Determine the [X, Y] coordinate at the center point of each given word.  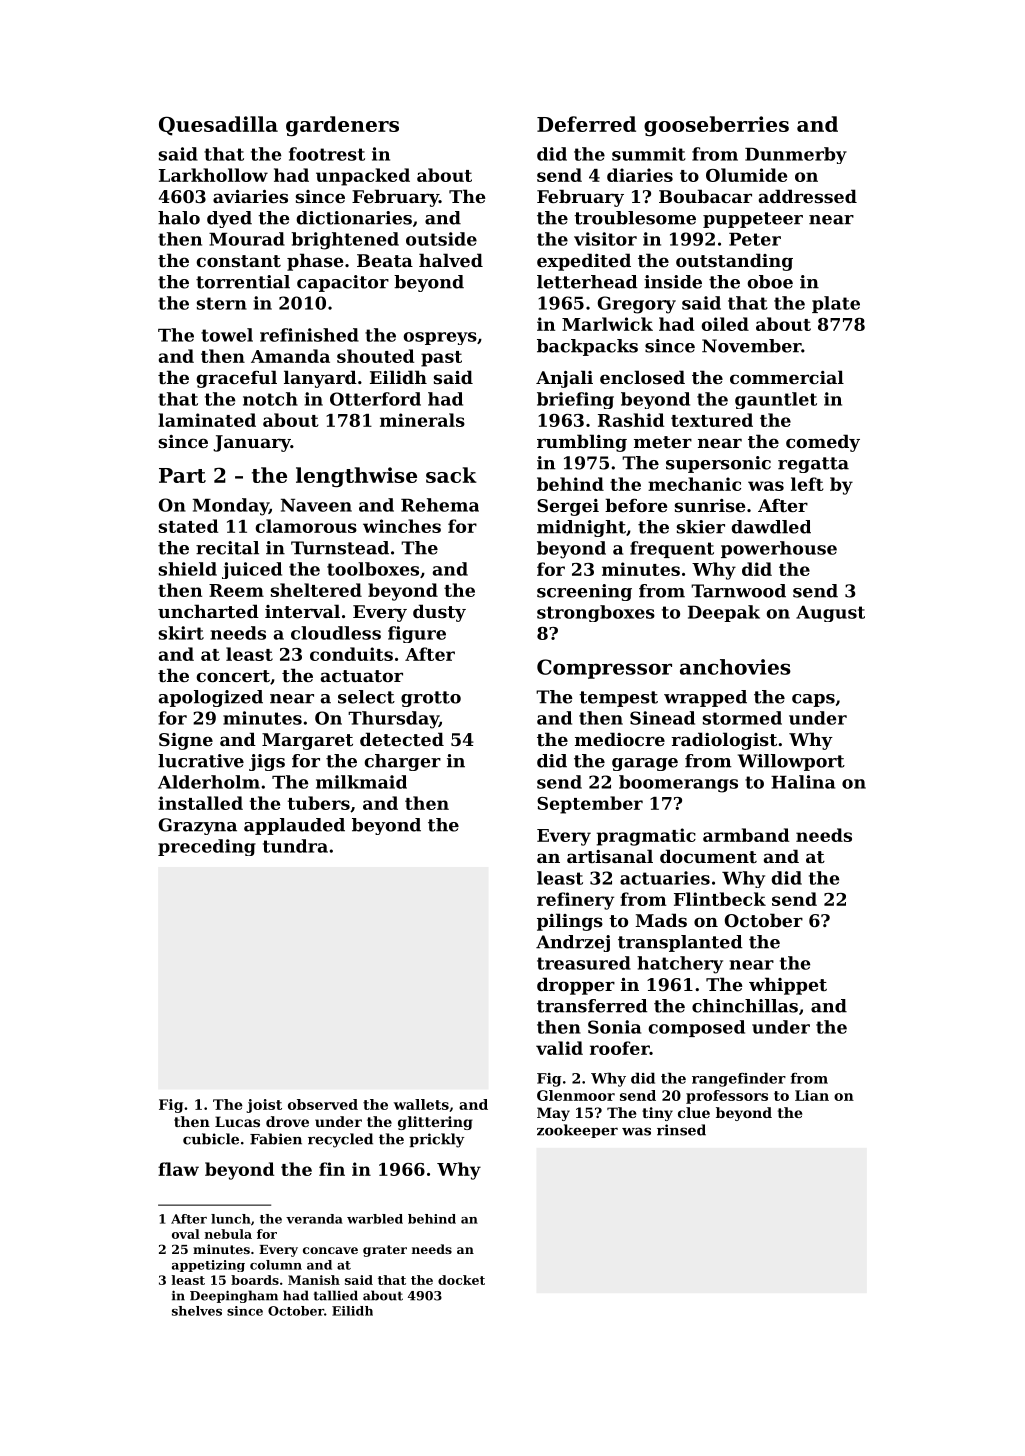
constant [238, 261]
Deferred [586, 124]
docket [461, 1280]
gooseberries [716, 126]
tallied [336, 1295]
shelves [197, 1311]
